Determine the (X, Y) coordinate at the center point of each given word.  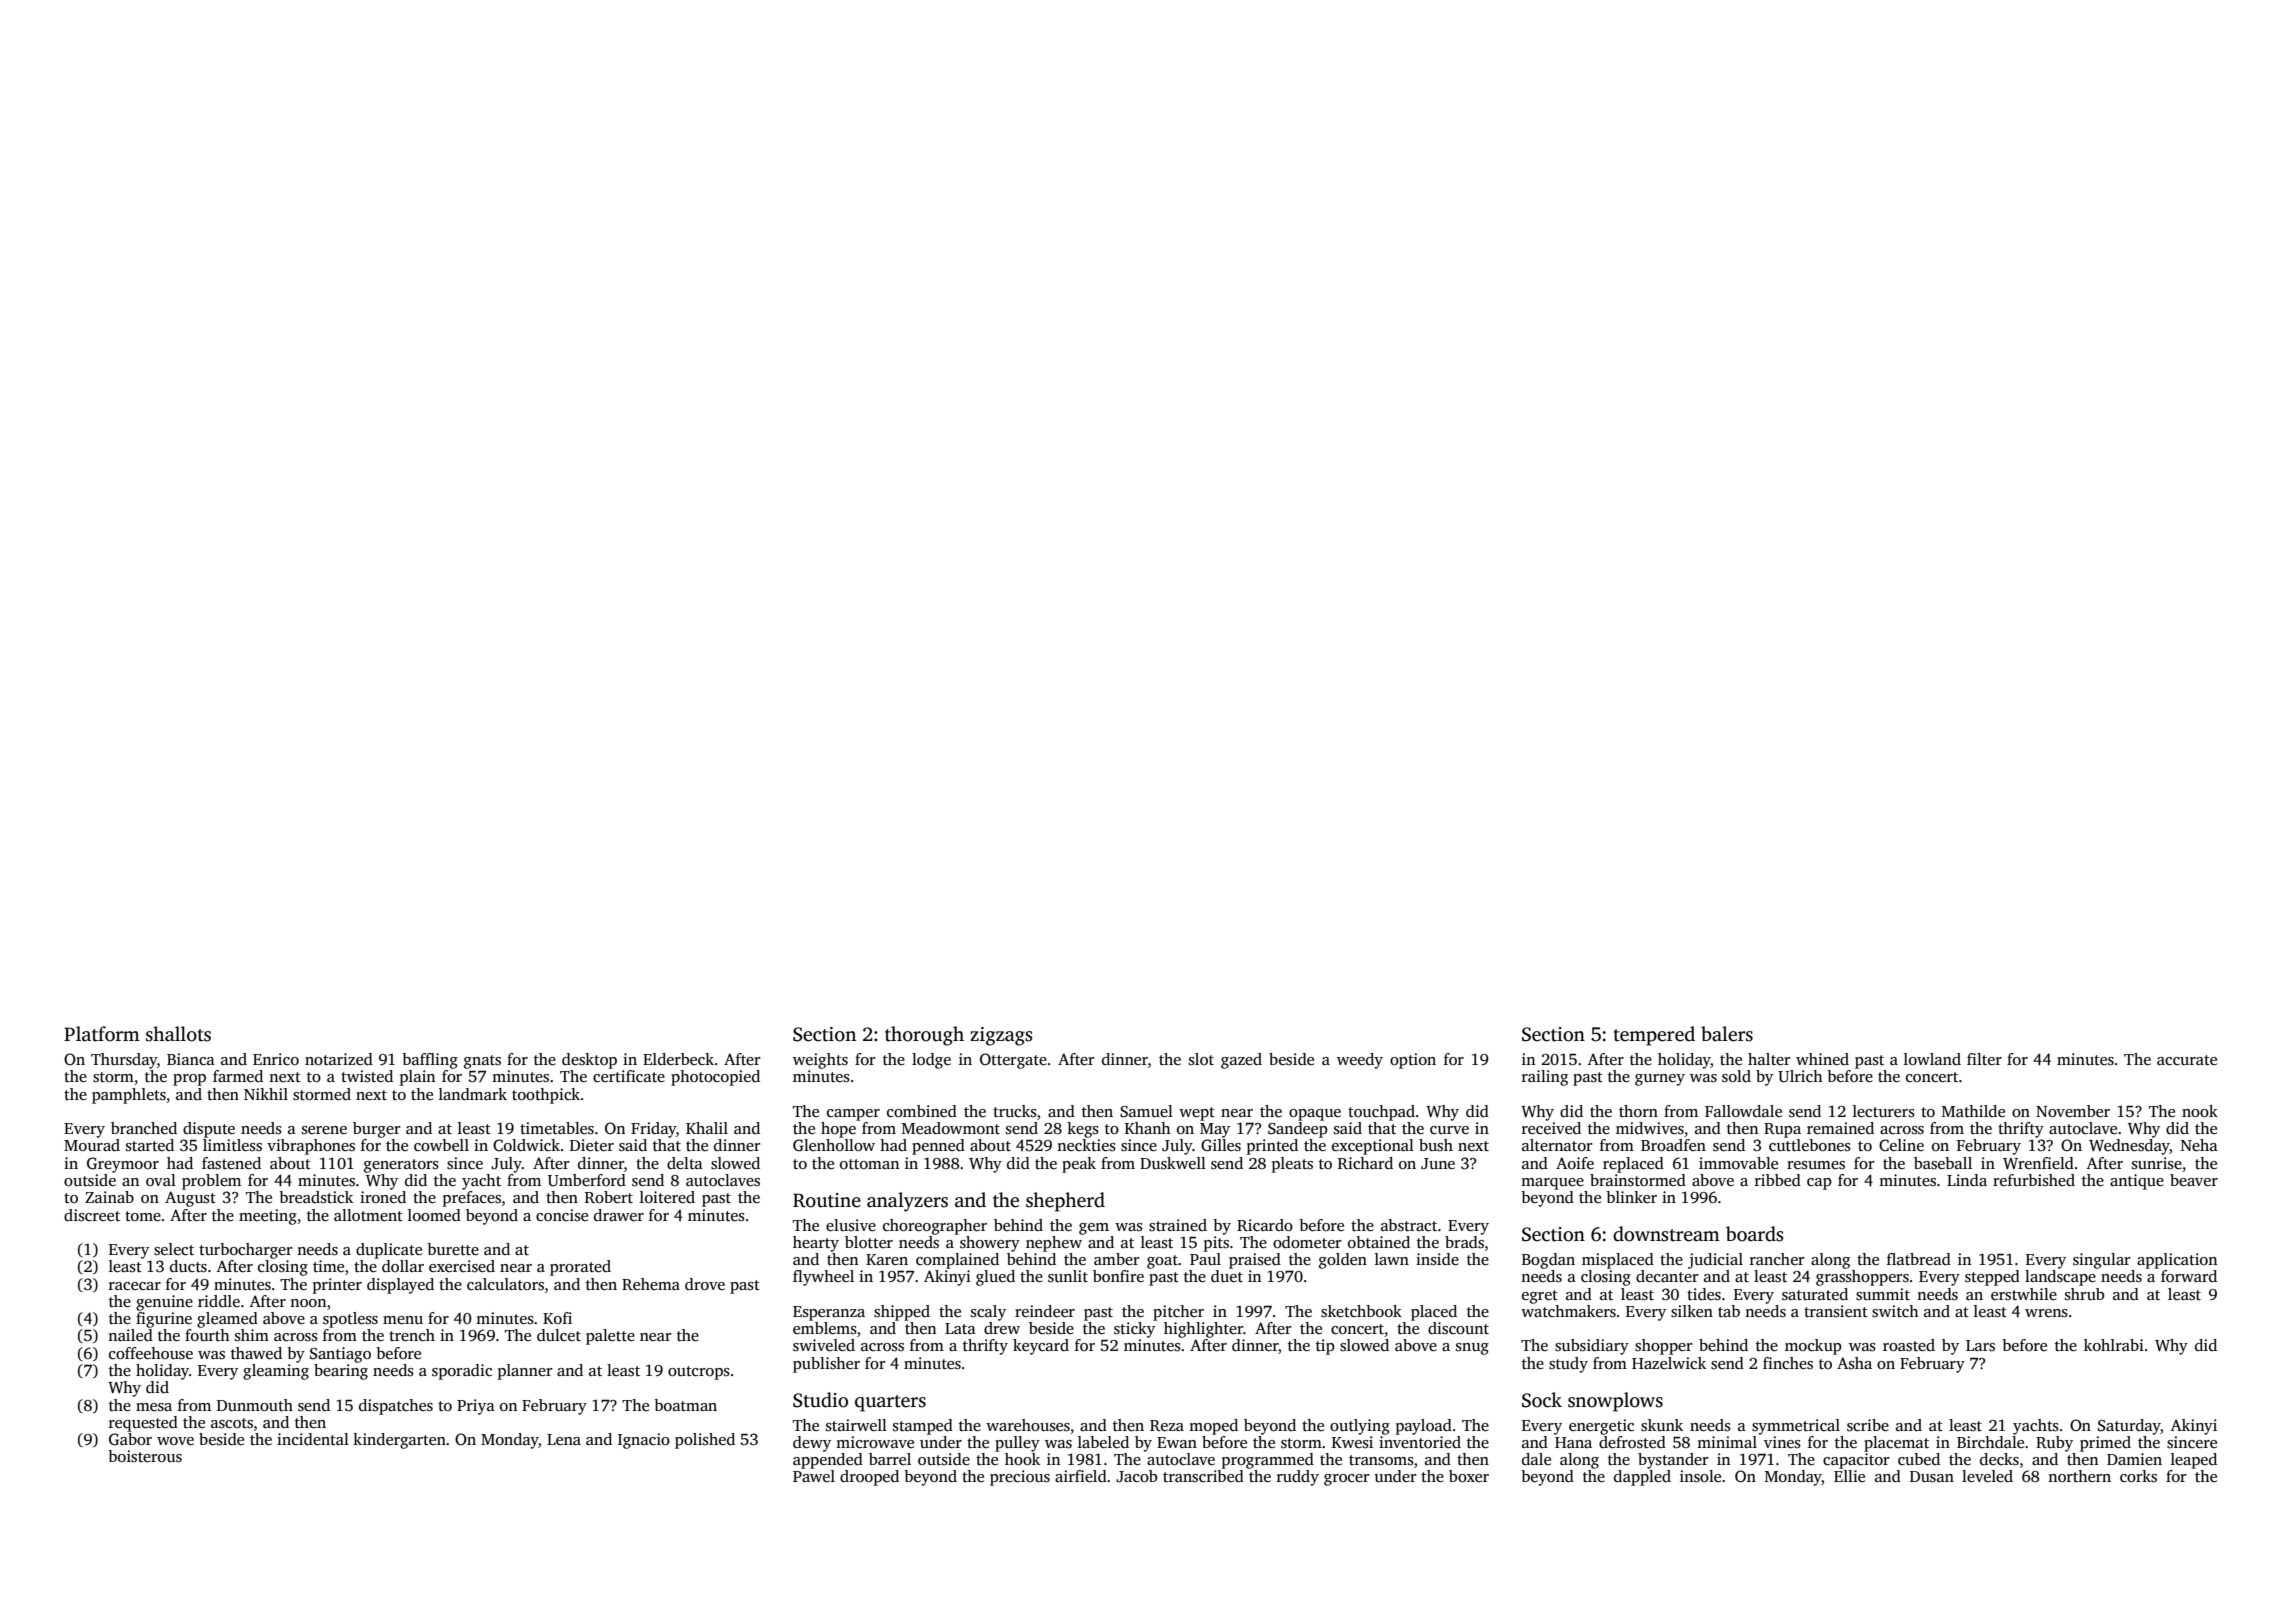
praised (1255, 1261)
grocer (1347, 1480)
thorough (924, 1036)
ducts (188, 1266)
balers (1727, 1034)
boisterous (145, 1456)
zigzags (1001, 1036)
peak (1079, 1165)
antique (2137, 1182)
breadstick (316, 1197)
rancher (1777, 1259)
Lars (1980, 1346)
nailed (130, 1335)
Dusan (1932, 1477)
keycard (1041, 1347)
